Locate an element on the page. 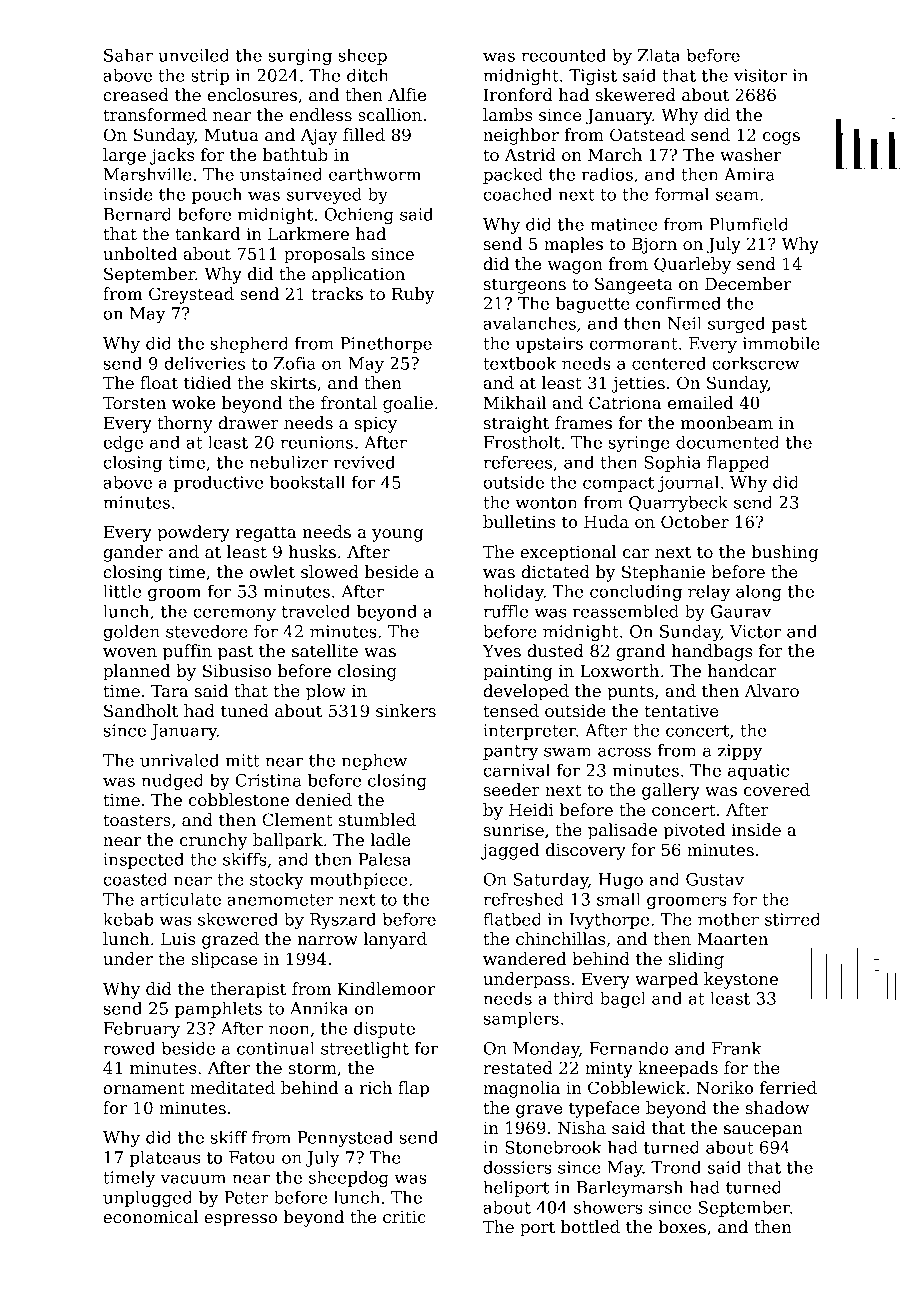  formal is located at coordinates (682, 194).
